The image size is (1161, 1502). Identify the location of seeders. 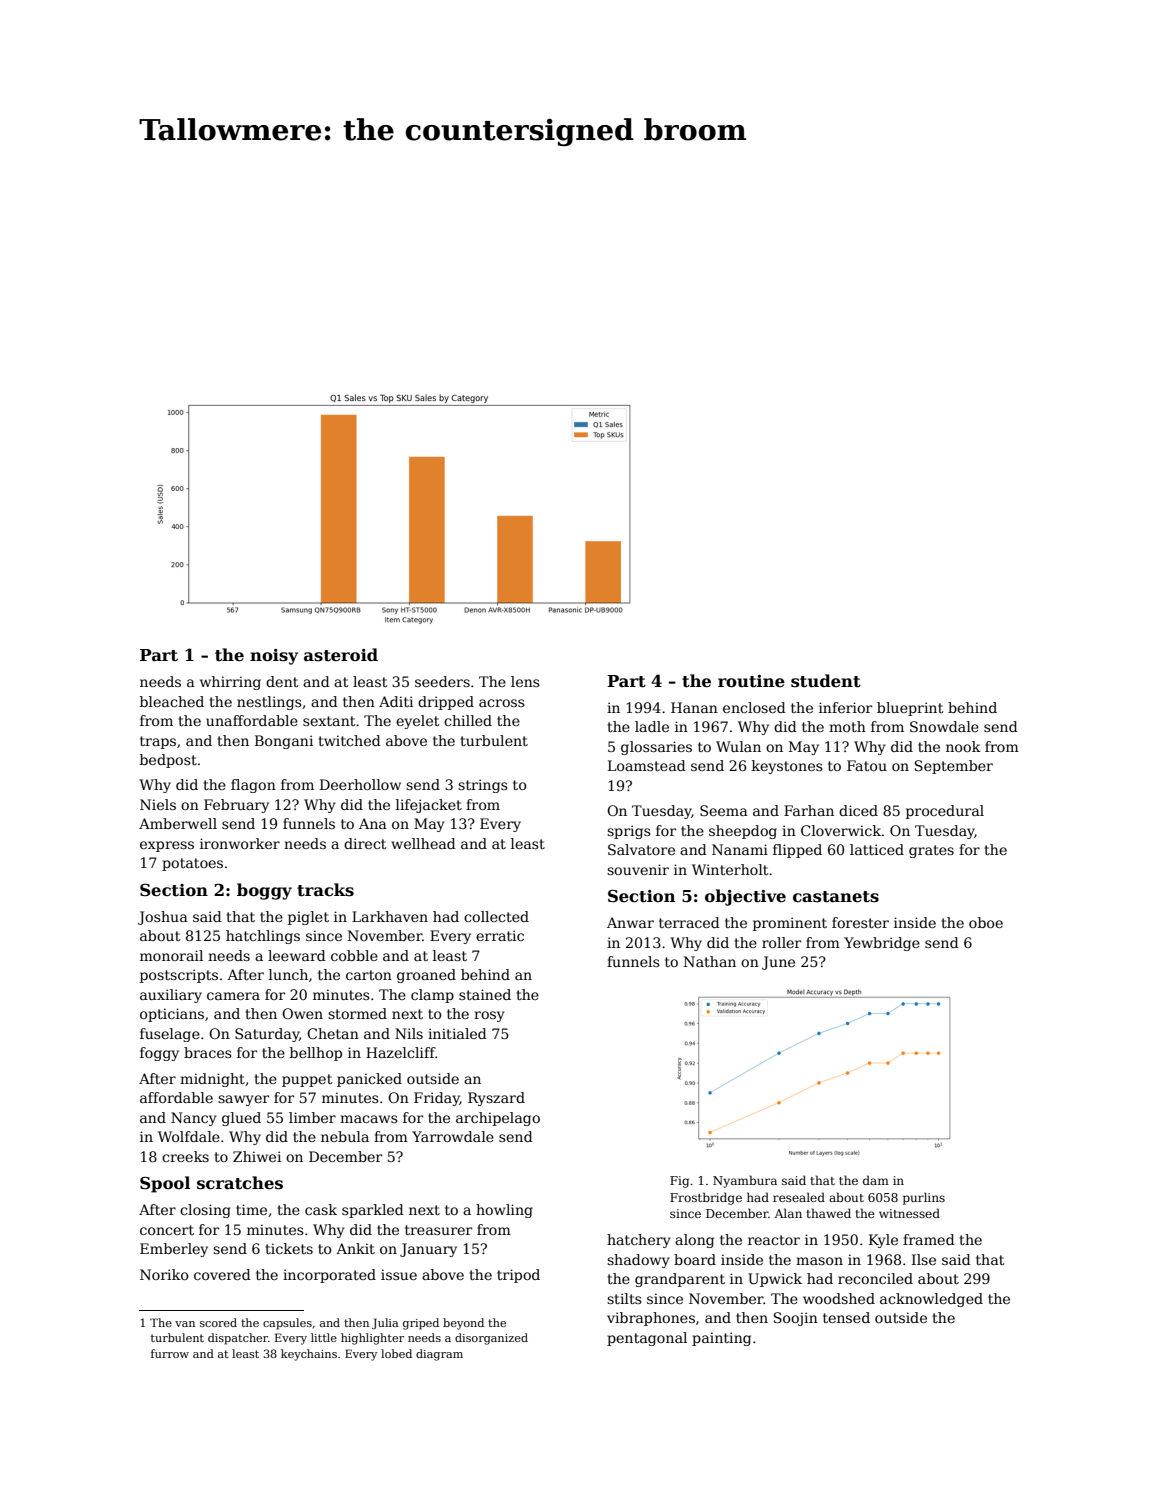
(442, 681).
